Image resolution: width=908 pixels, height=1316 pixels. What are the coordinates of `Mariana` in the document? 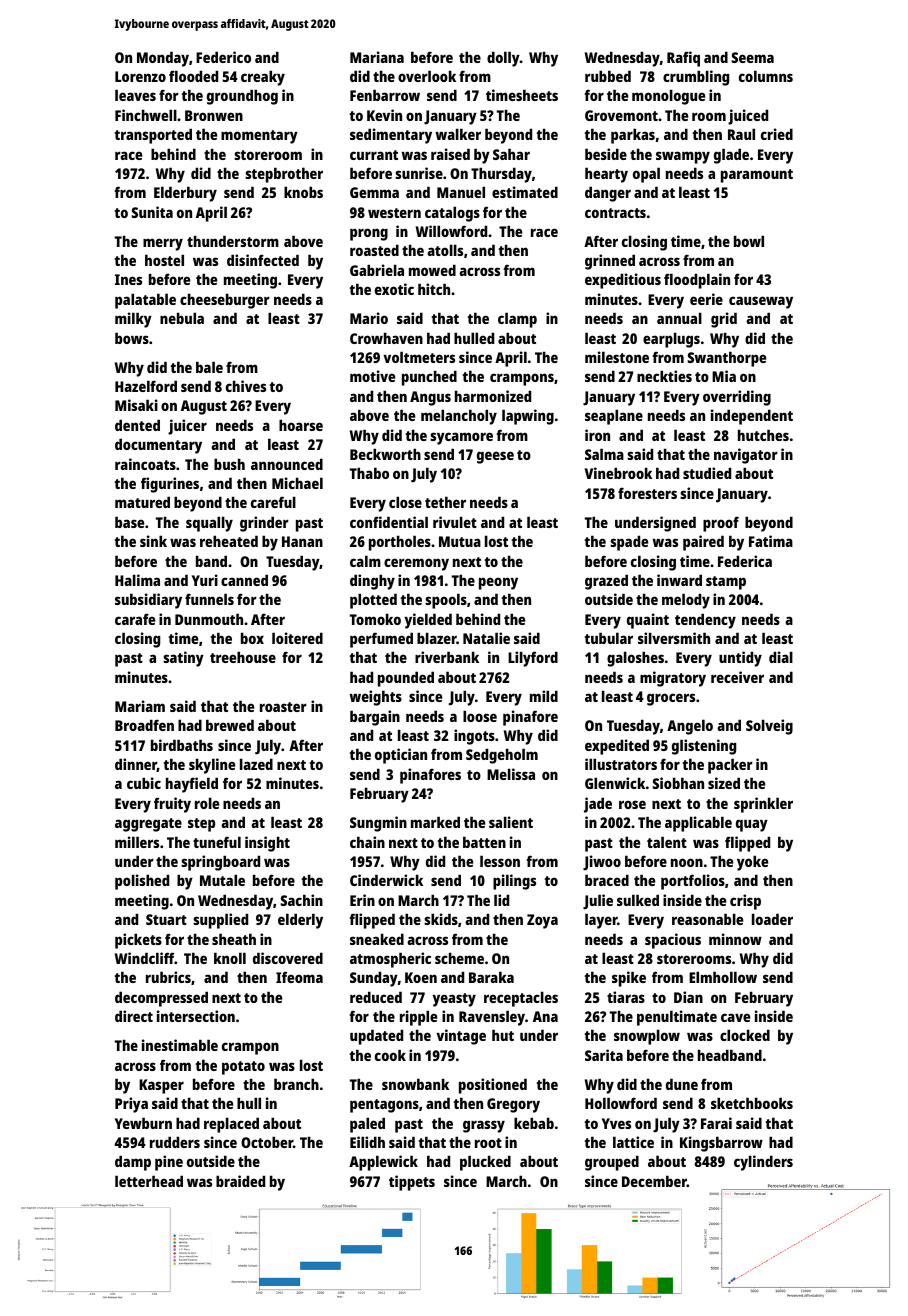 It's located at (377, 57).
